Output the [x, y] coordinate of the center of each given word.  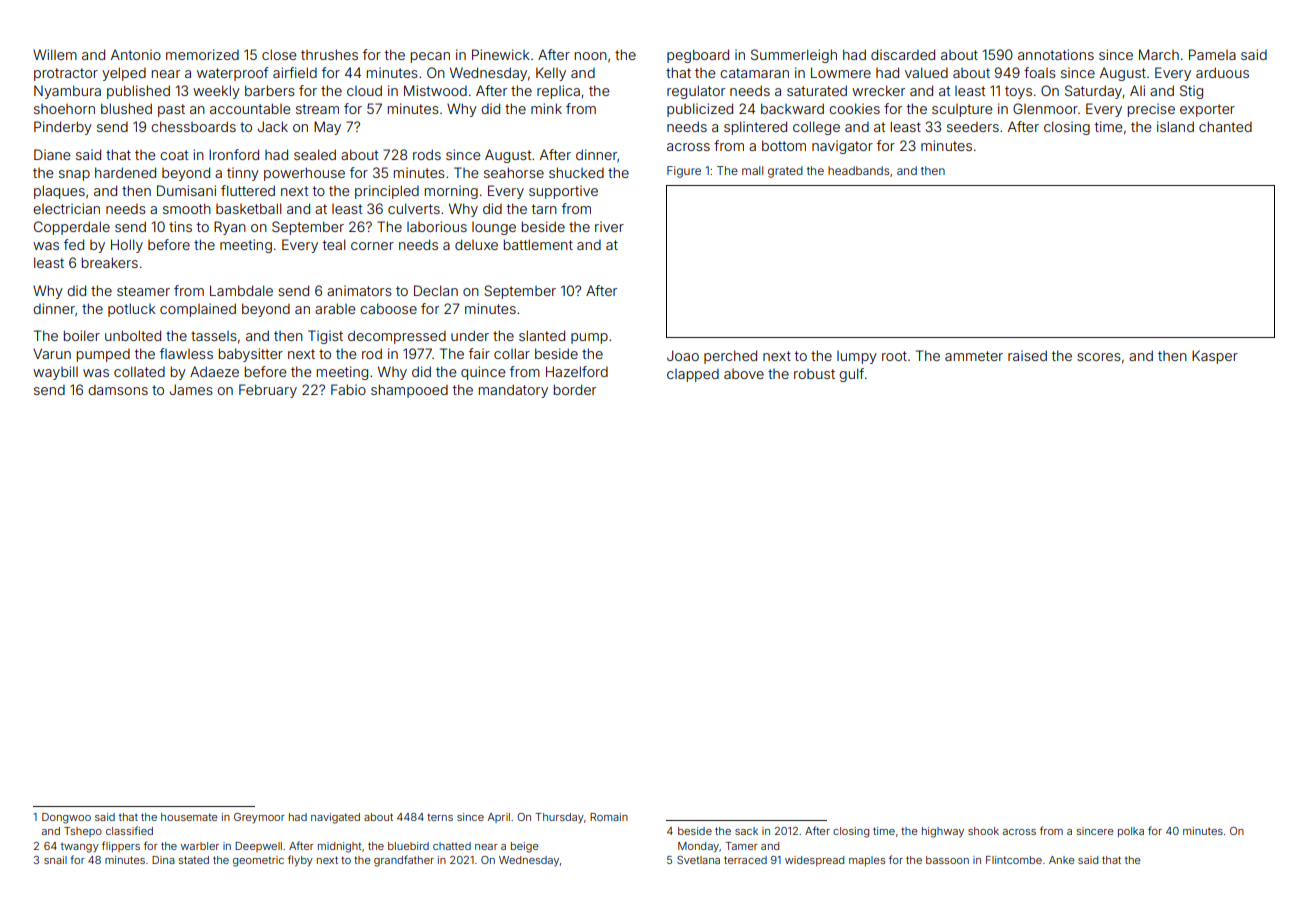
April [498, 818]
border [575, 389]
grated [785, 172]
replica [558, 92]
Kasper [1215, 357]
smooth [187, 208]
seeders [973, 127]
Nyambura [67, 92]
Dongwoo [66, 818]
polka [1131, 832]
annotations [1056, 54]
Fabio [348, 389]
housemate [189, 817]
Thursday [559, 818]
